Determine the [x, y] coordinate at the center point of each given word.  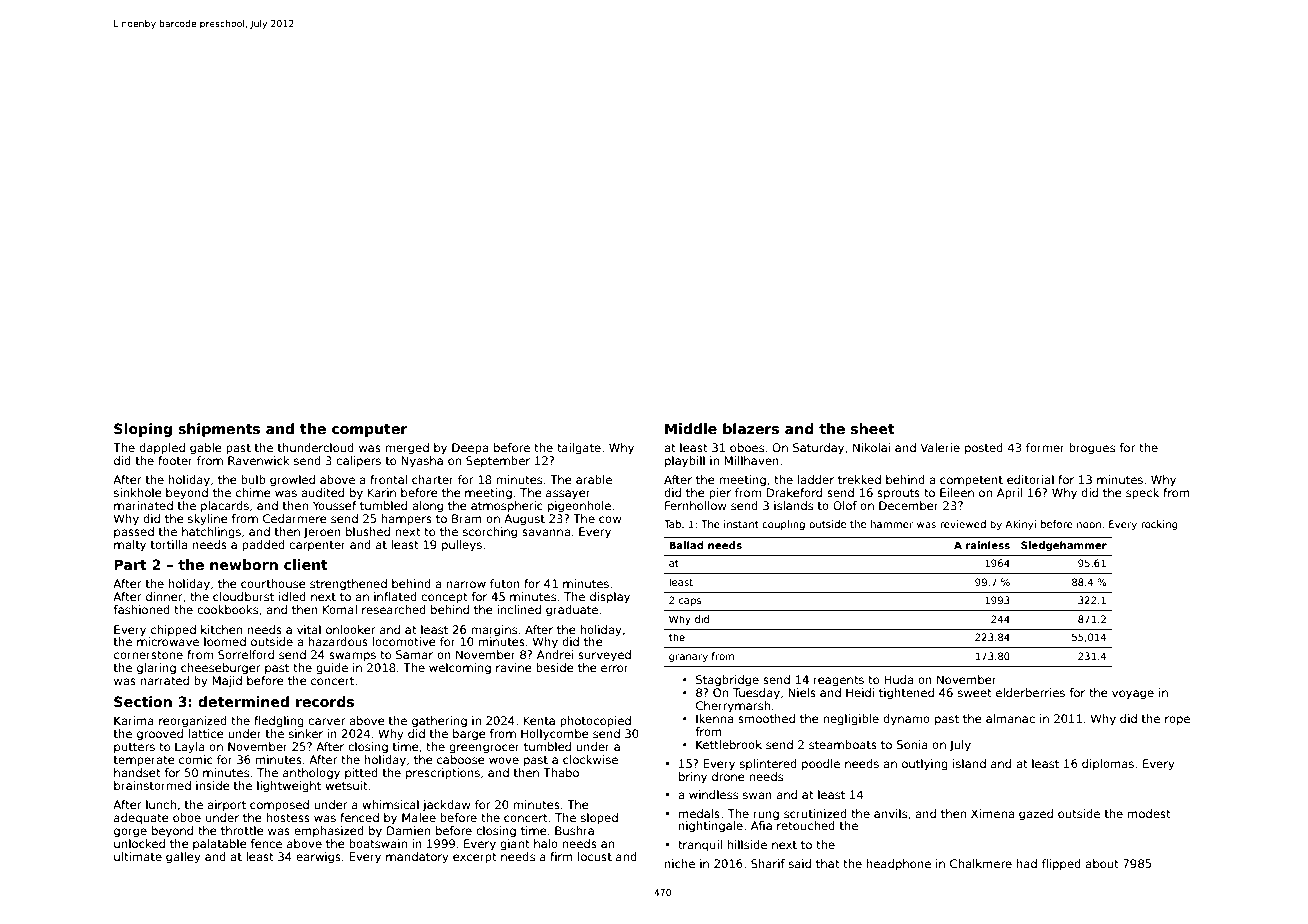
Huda [898, 679]
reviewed [963, 524]
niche [680, 863]
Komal [340, 609]
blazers [751, 428]
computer [370, 430]
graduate [572, 611]
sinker [306, 733]
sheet [873, 428]
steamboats [843, 744]
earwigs [318, 858]
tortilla [169, 544]
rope [1177, 721]
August [524, 520]
